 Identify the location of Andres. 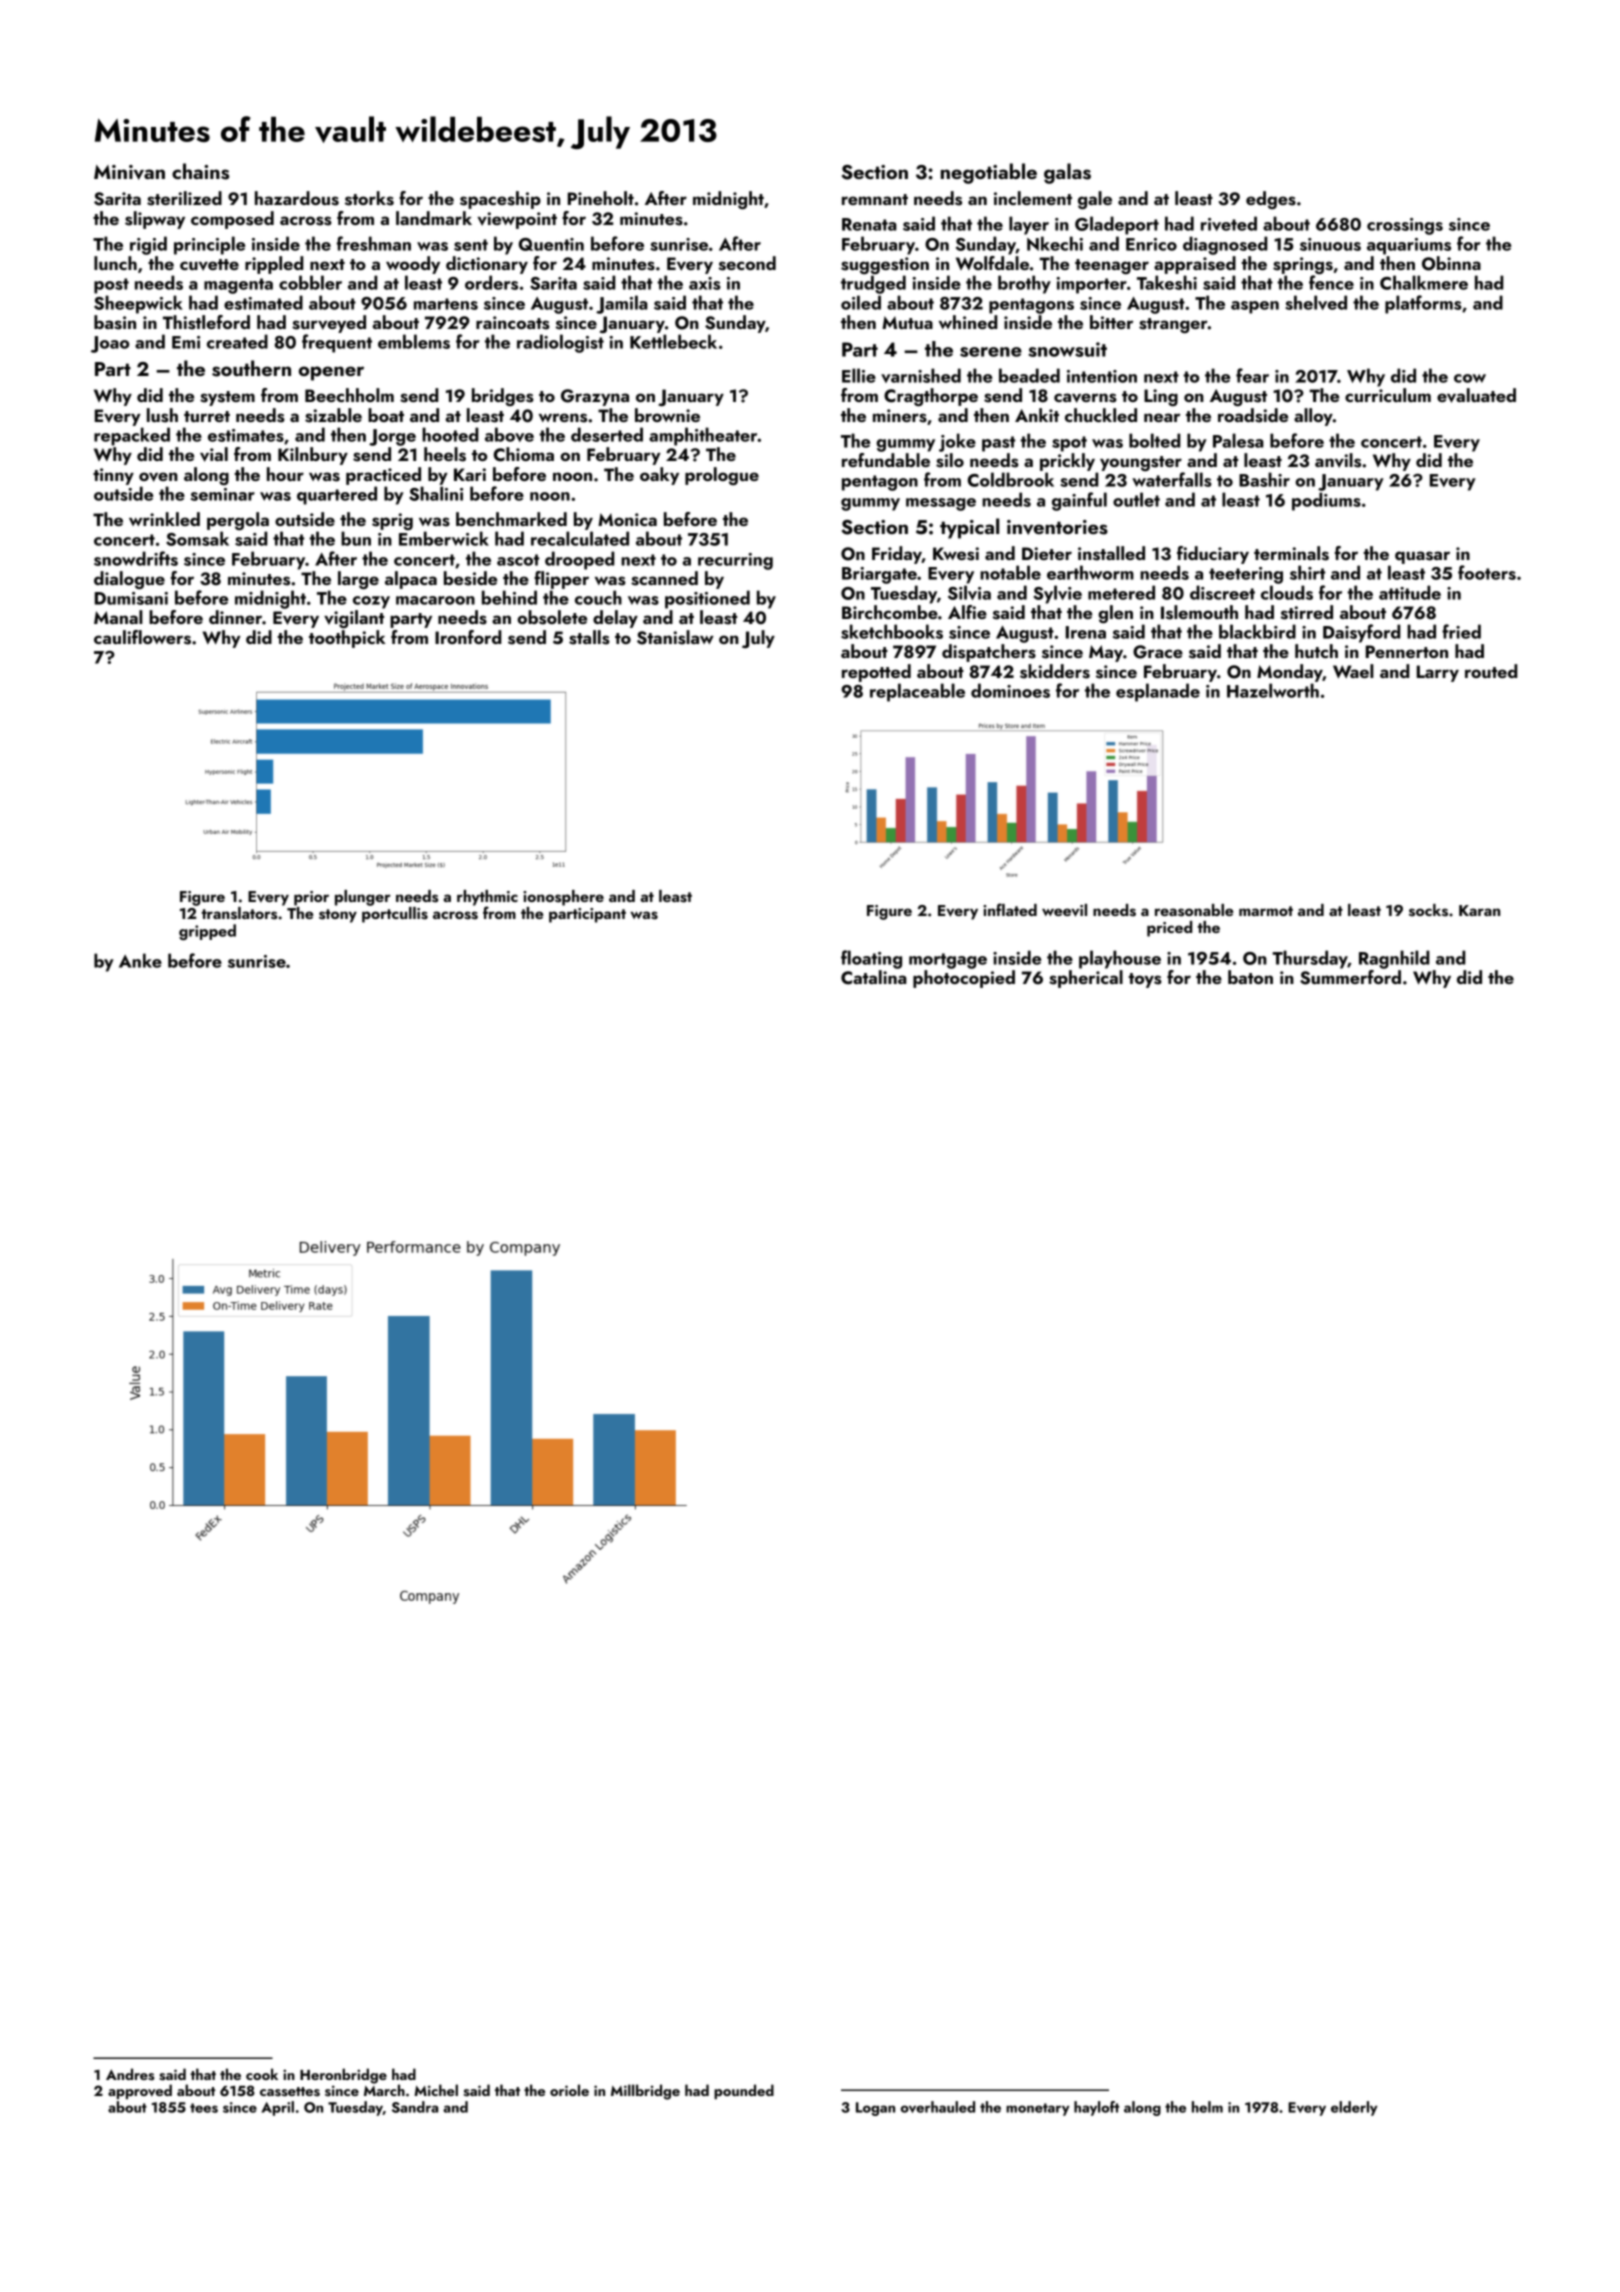
(130, 2074).
